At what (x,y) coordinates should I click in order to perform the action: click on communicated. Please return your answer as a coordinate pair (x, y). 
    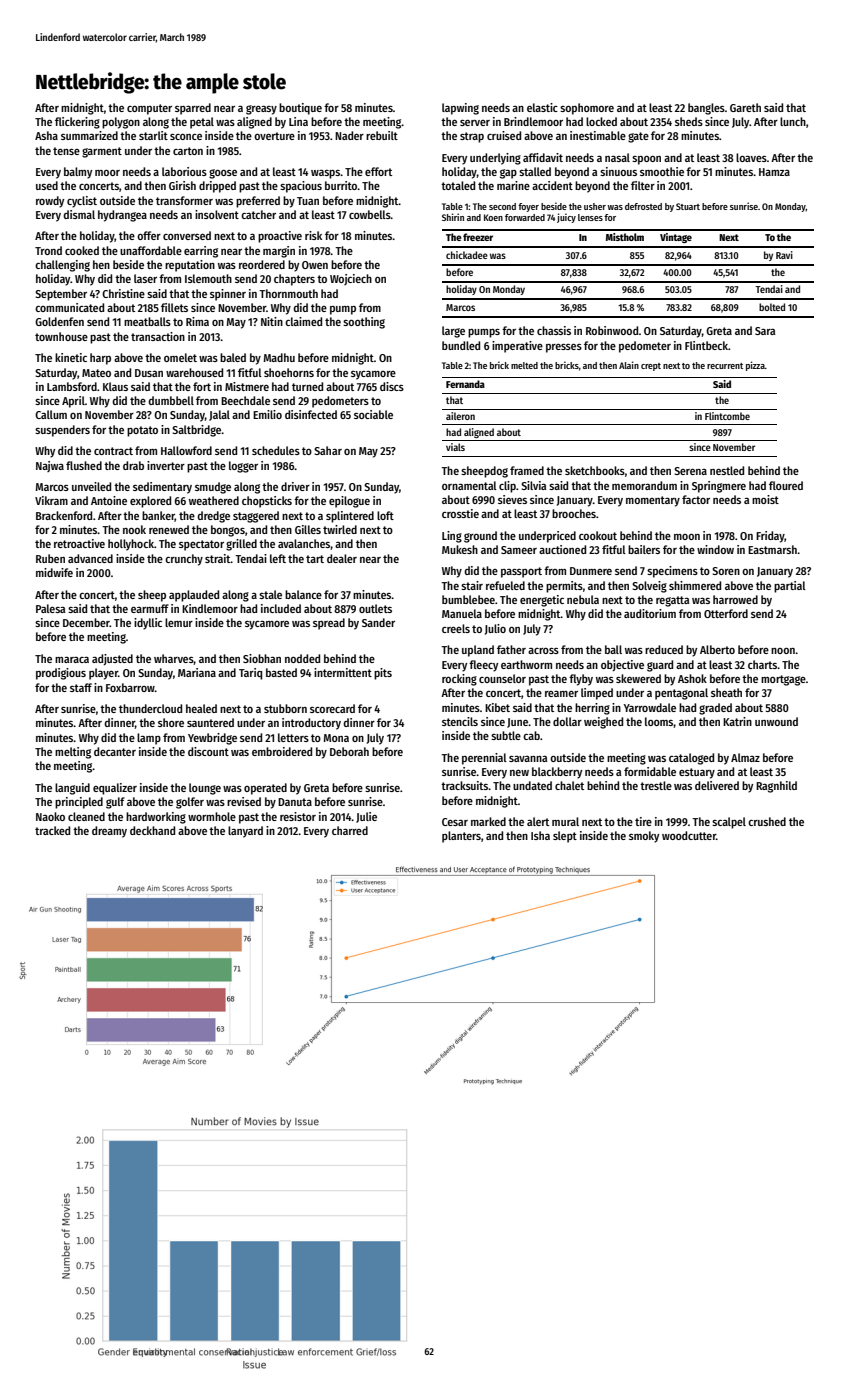
    Looking at the image, I should click on (69, 307).
